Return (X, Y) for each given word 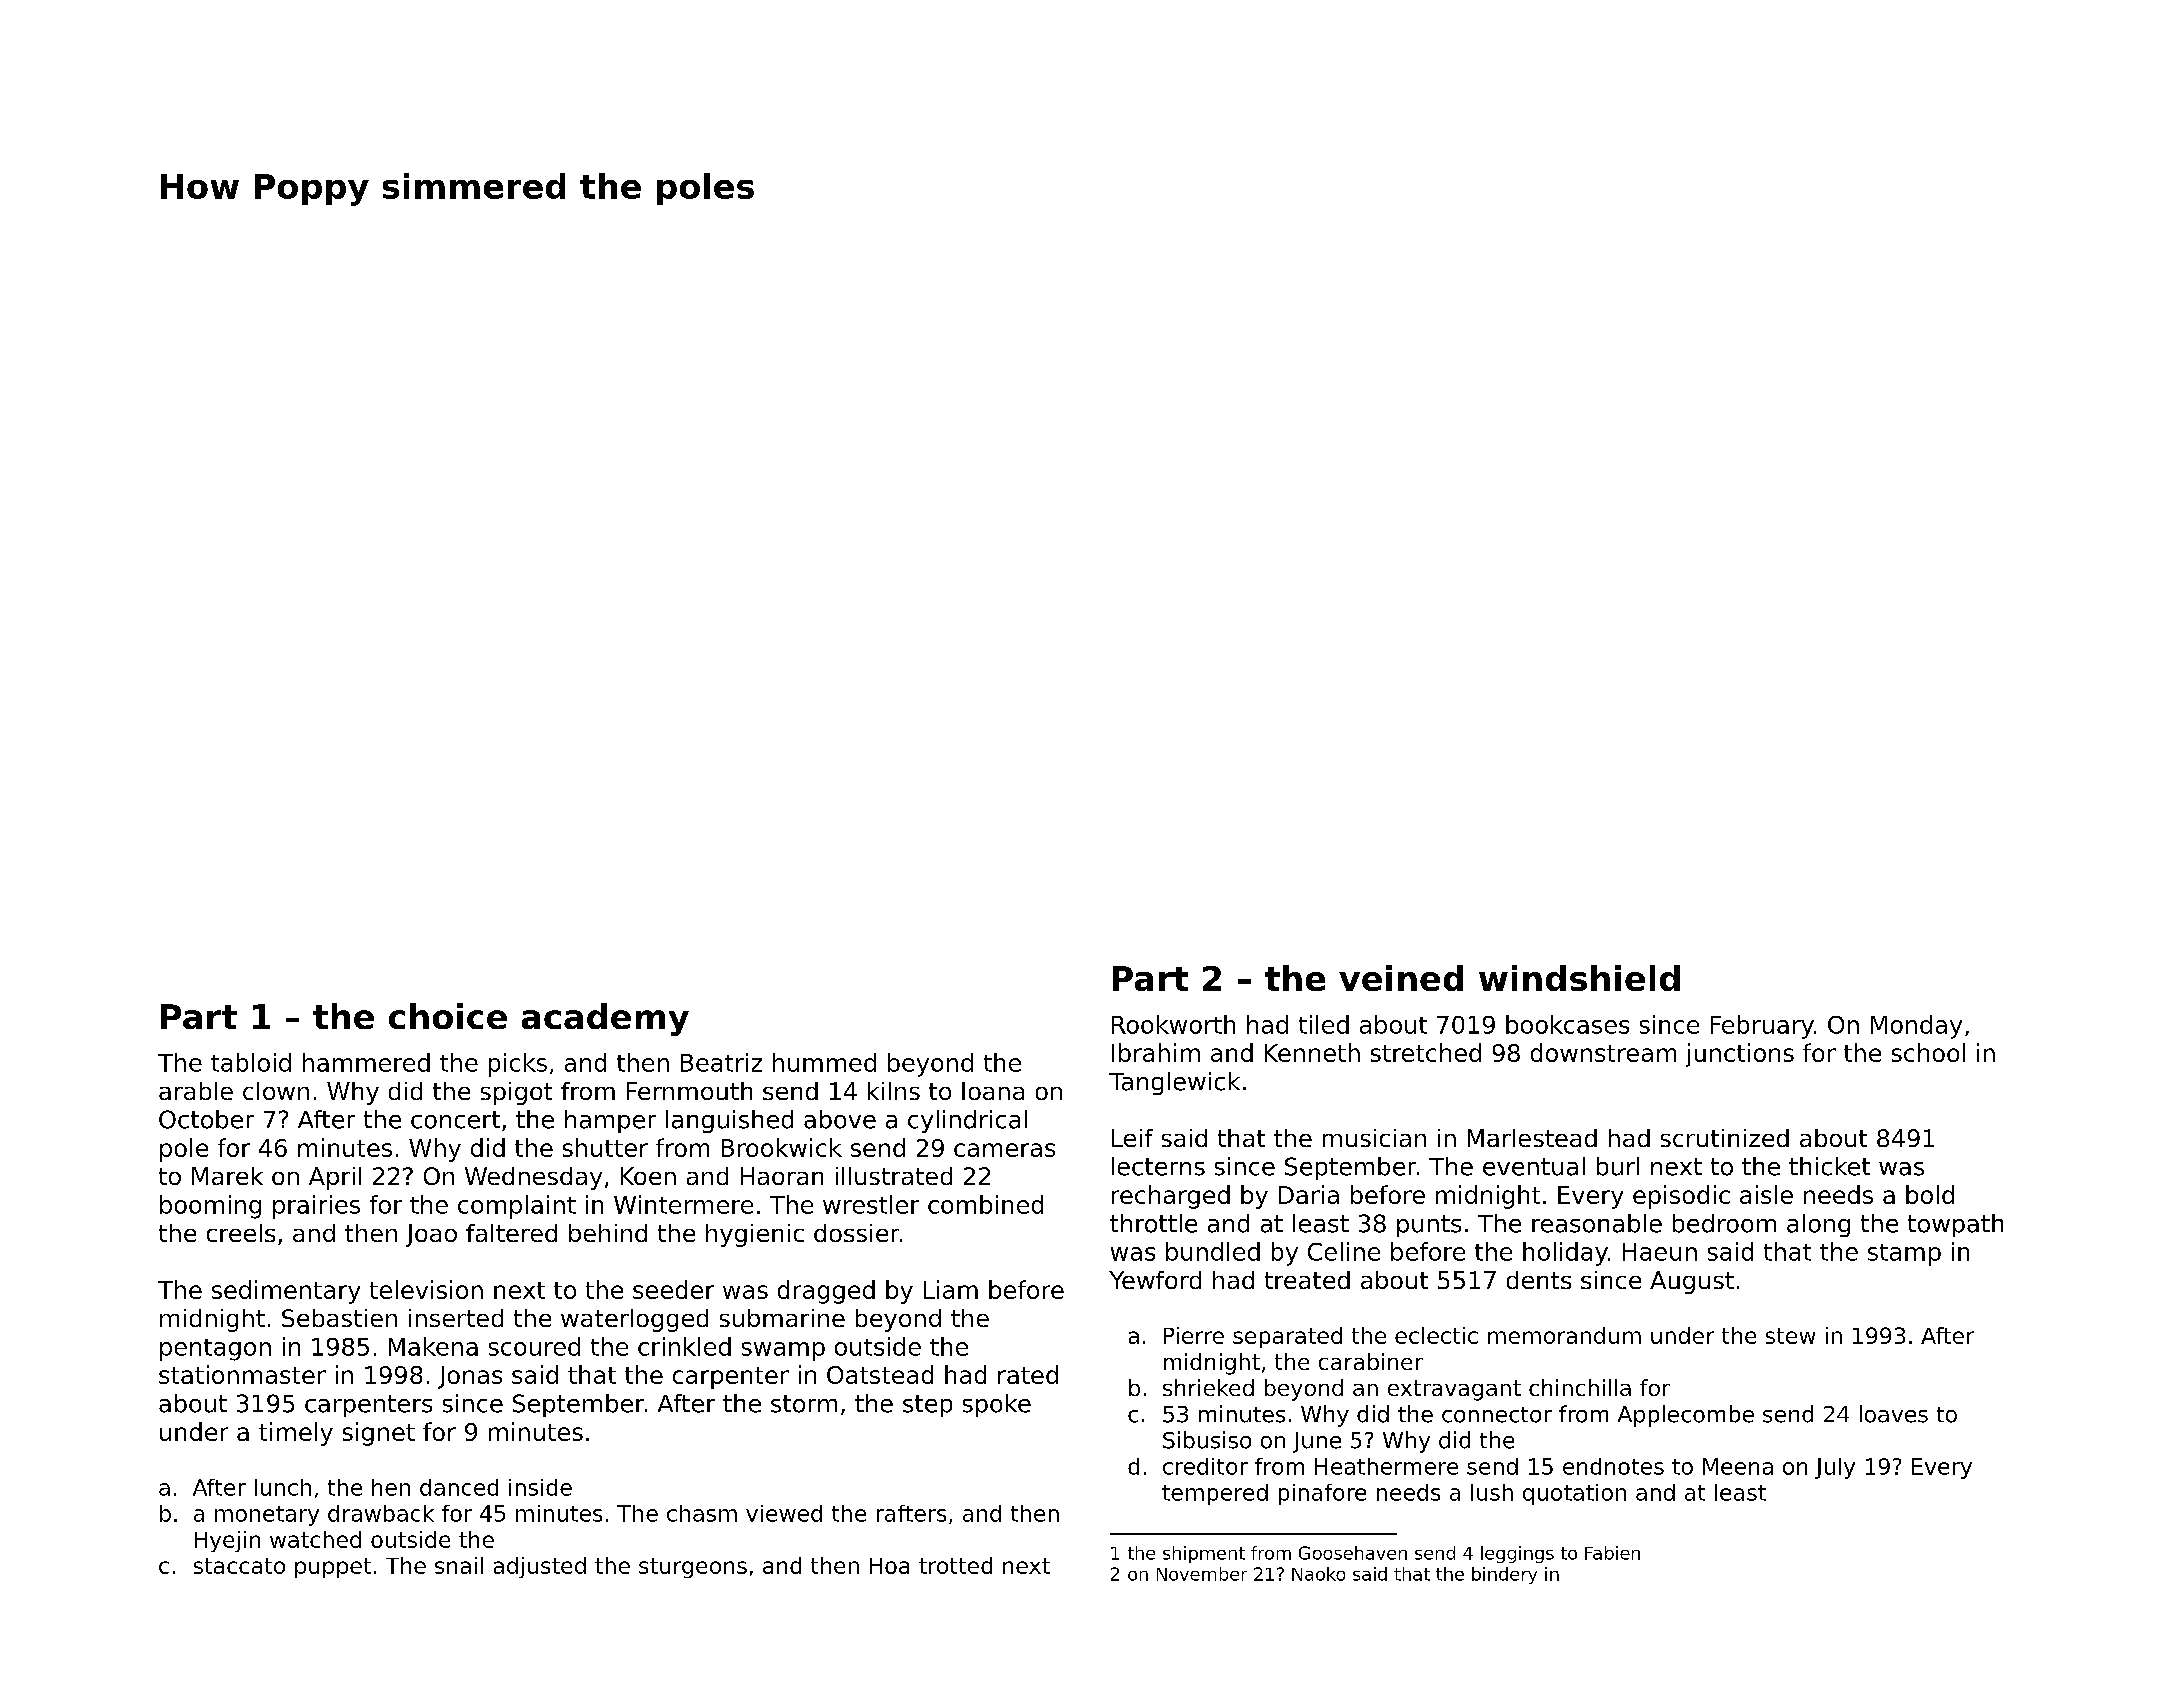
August (1692, 1282)
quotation (1574, 1494)
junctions (1740, 1055)
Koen (648, 1176)
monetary (267, 1516)
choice (448, 1016)
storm (804, 1404)
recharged (1171, 1197)
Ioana (993, 1091)
